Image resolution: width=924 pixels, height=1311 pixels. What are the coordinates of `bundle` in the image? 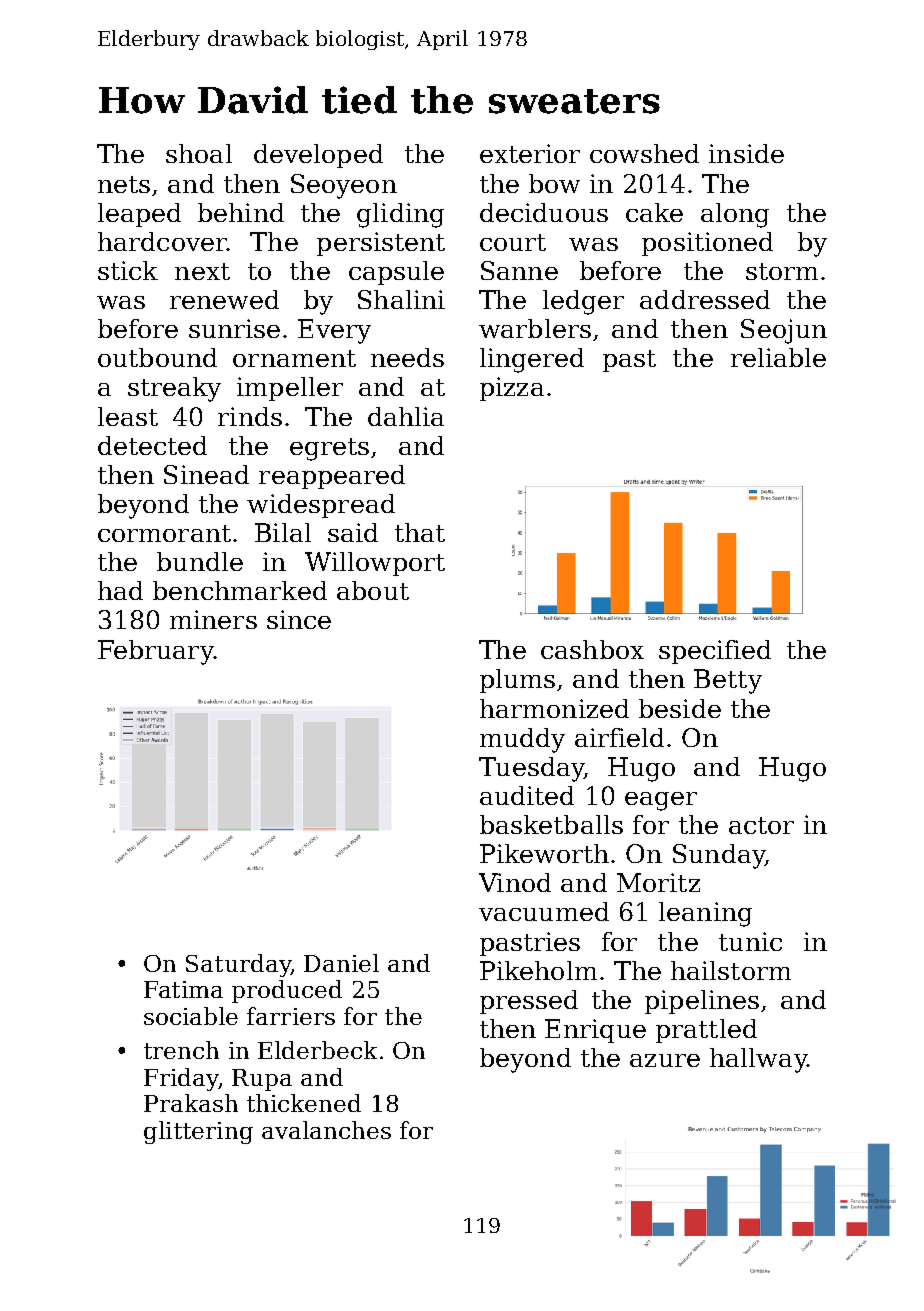 It's located at (200, 561).
